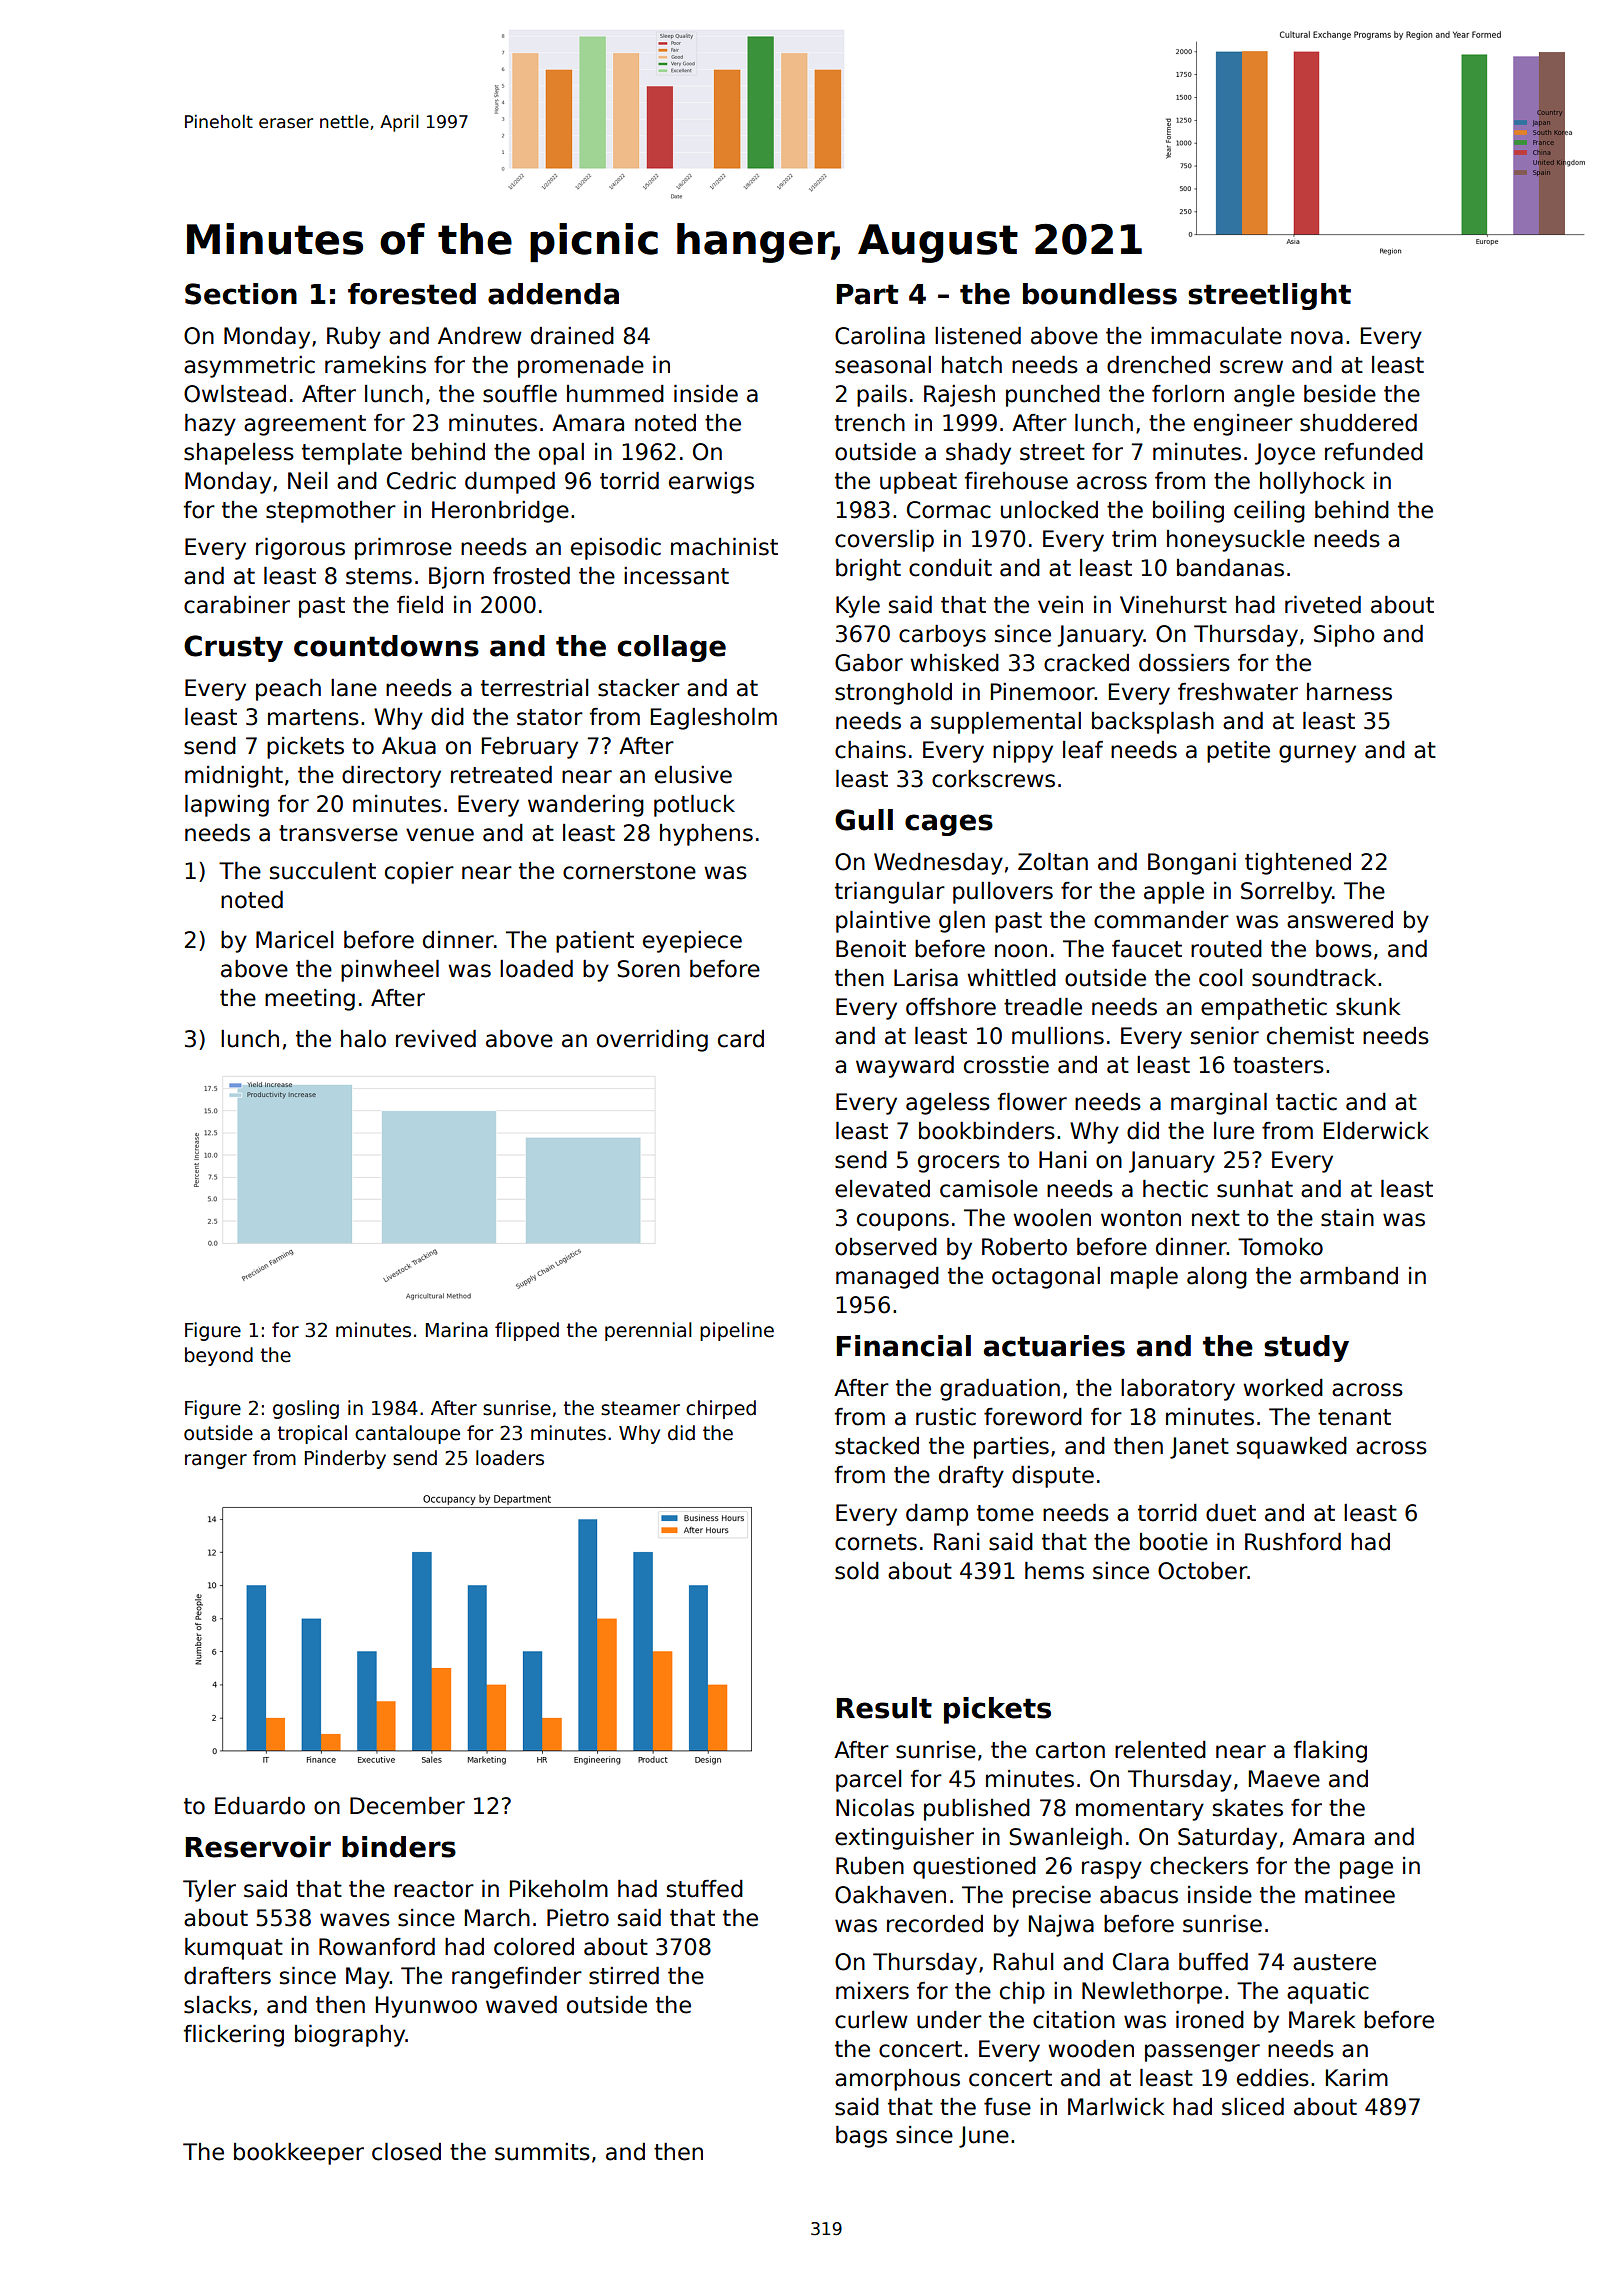 Image resolution: width=1620 pixels, height=2292 pixels. What do you see at coordinates (1184, 663) in the screenshot?
I see `dossiers` at bounding box center [1184, 663].
